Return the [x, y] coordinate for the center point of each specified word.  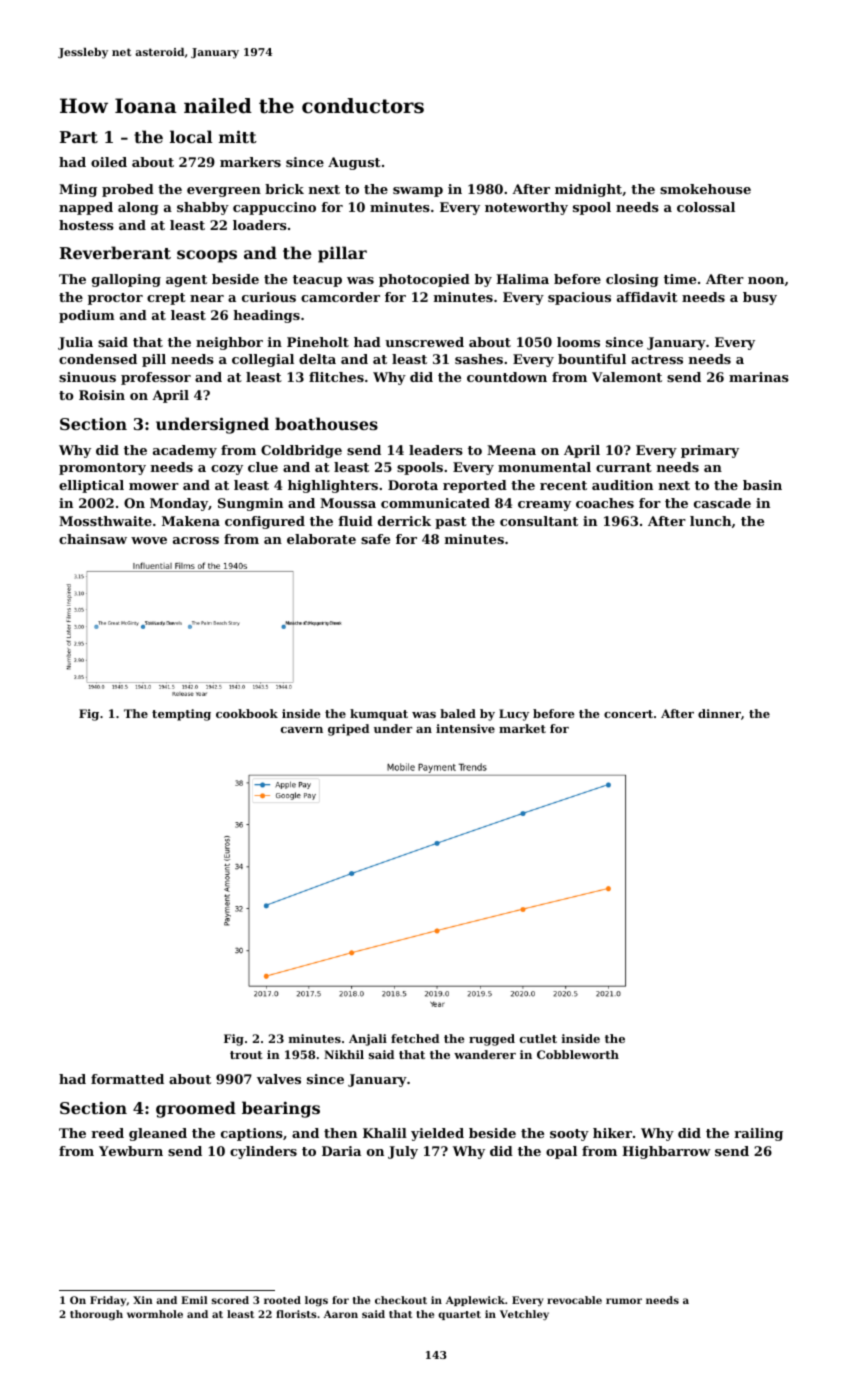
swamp [418, 192]
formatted [127, 1079]
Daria [341, 1151]
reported [475, 486]
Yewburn [131, 1151]
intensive [465, 728]
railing [758, 1134]
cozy [227, 470]
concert [628, 714]
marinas [759, 377]
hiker [612, 1133]
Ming [78, 190]
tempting [181, 715]
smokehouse [705, 189]
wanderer [485, 1054]
